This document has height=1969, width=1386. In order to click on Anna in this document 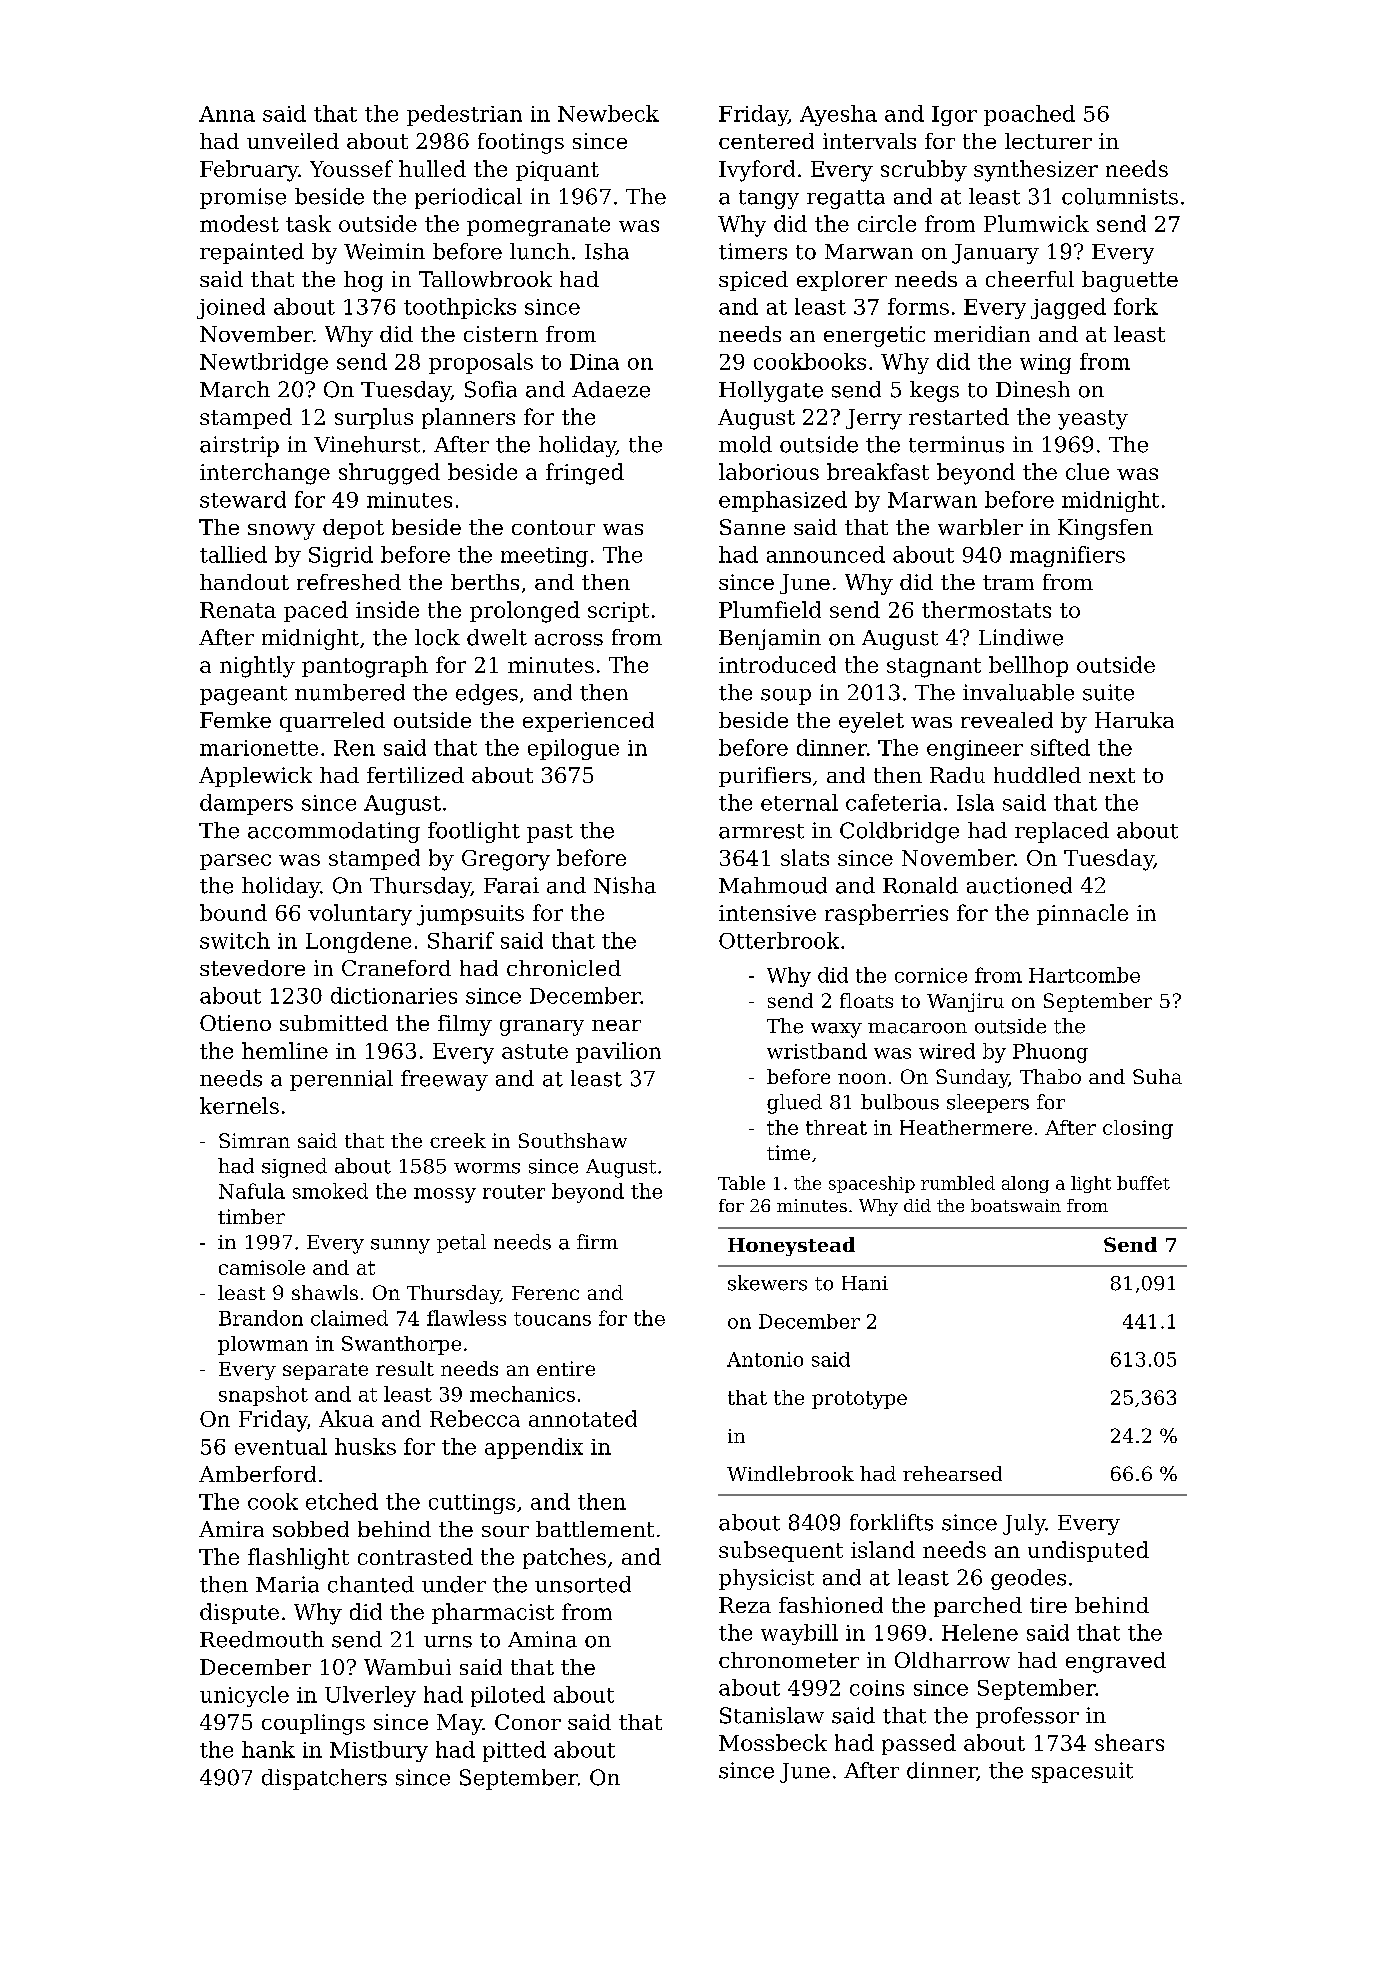, I will do `click(227, 114)`.
